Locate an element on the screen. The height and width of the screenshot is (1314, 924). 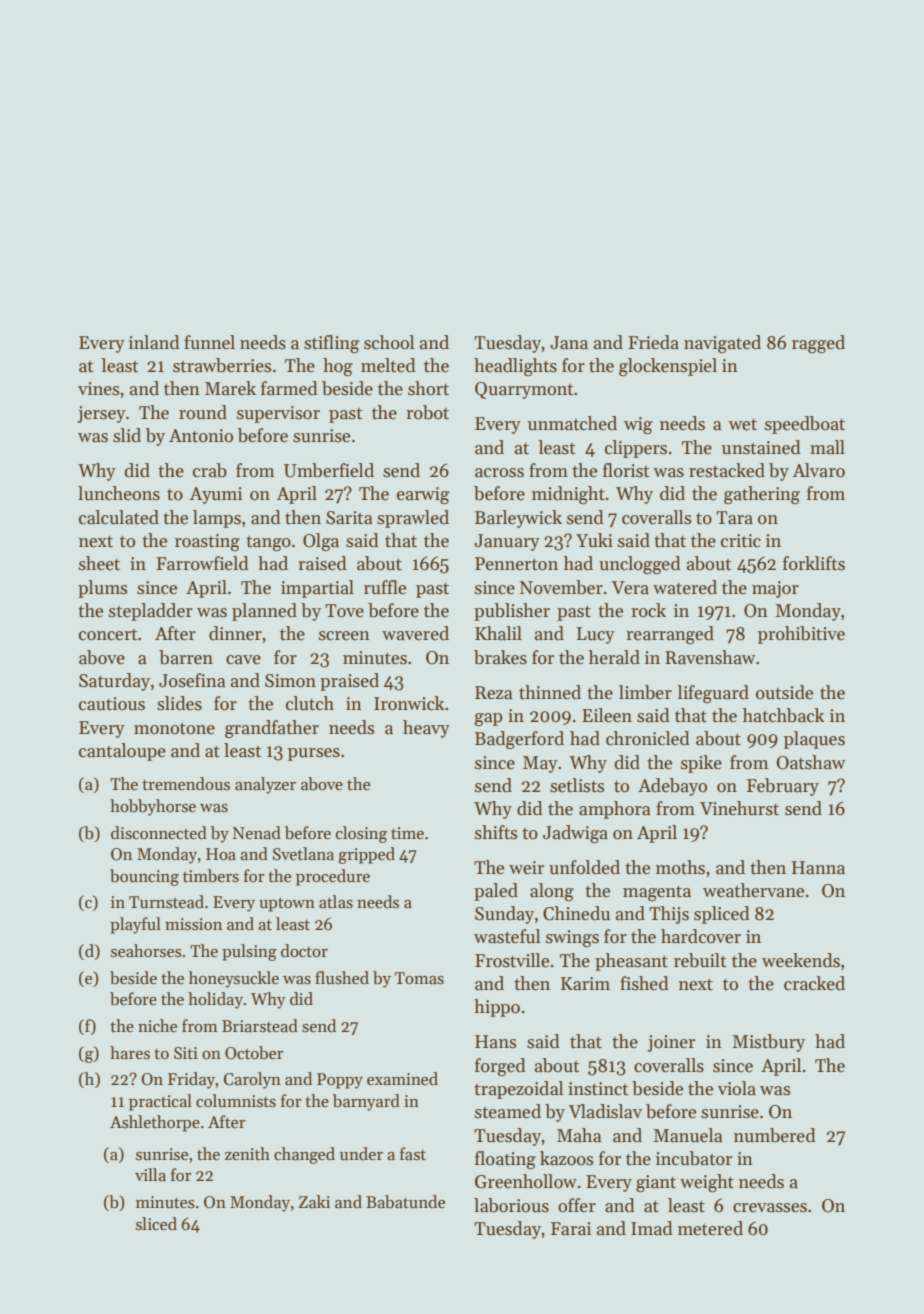
under is located at coordinates (361, 1154).
